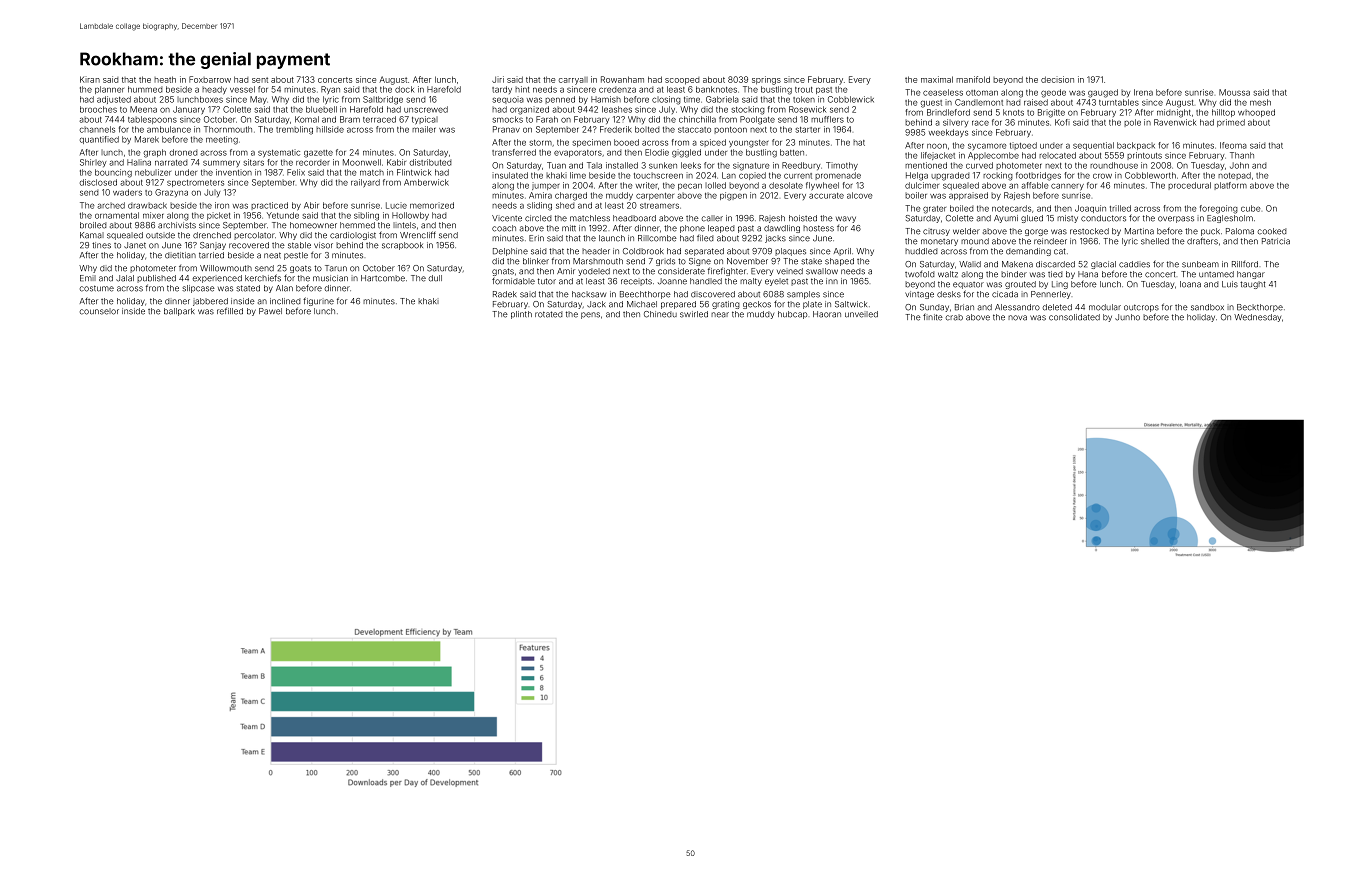 The height and width of the image is (887, 1372). I want to click on storm, so click(540, 143).
